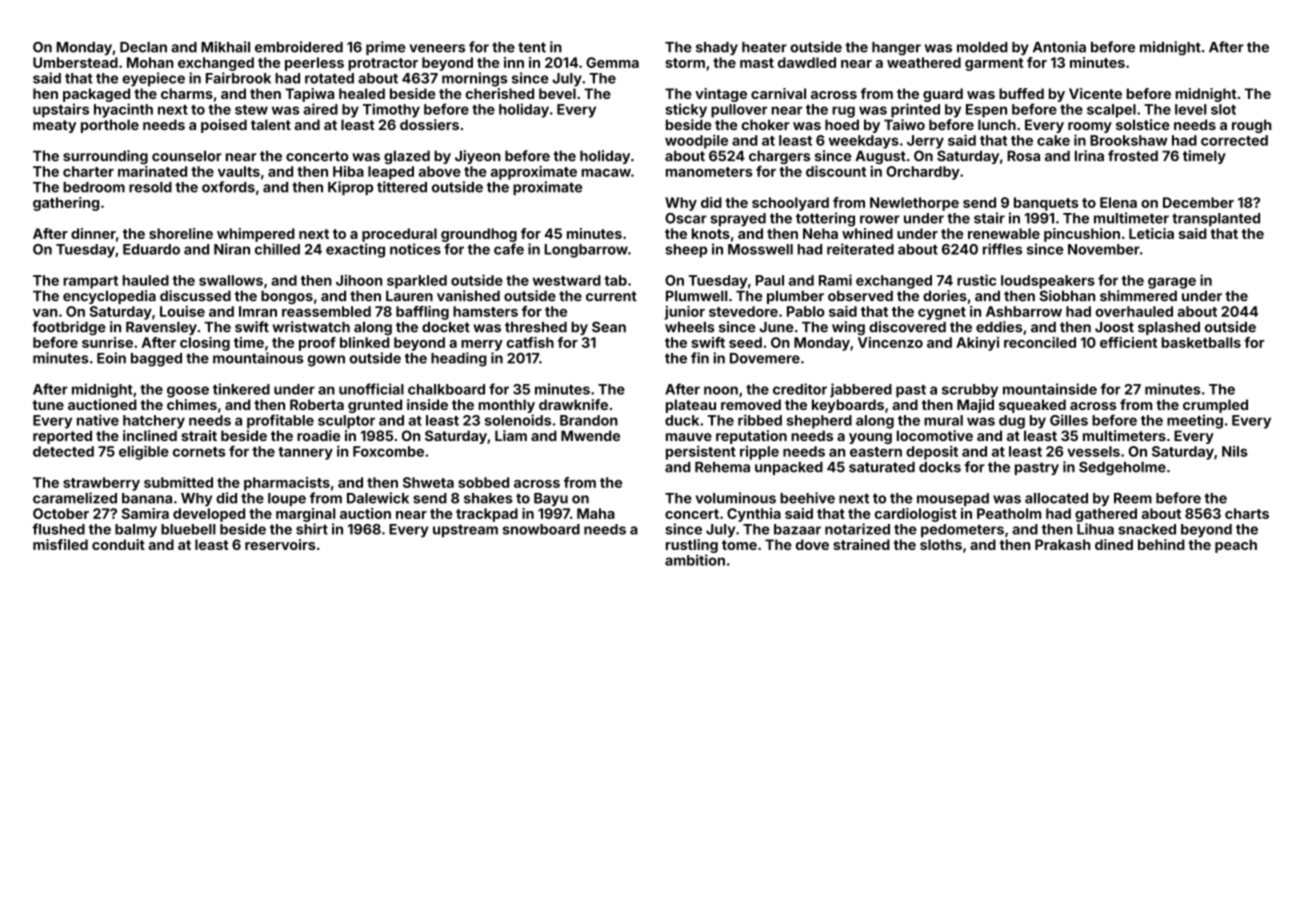 The image size is (1308, 924). I want to click on Fairbrook, so click(238, 78).
